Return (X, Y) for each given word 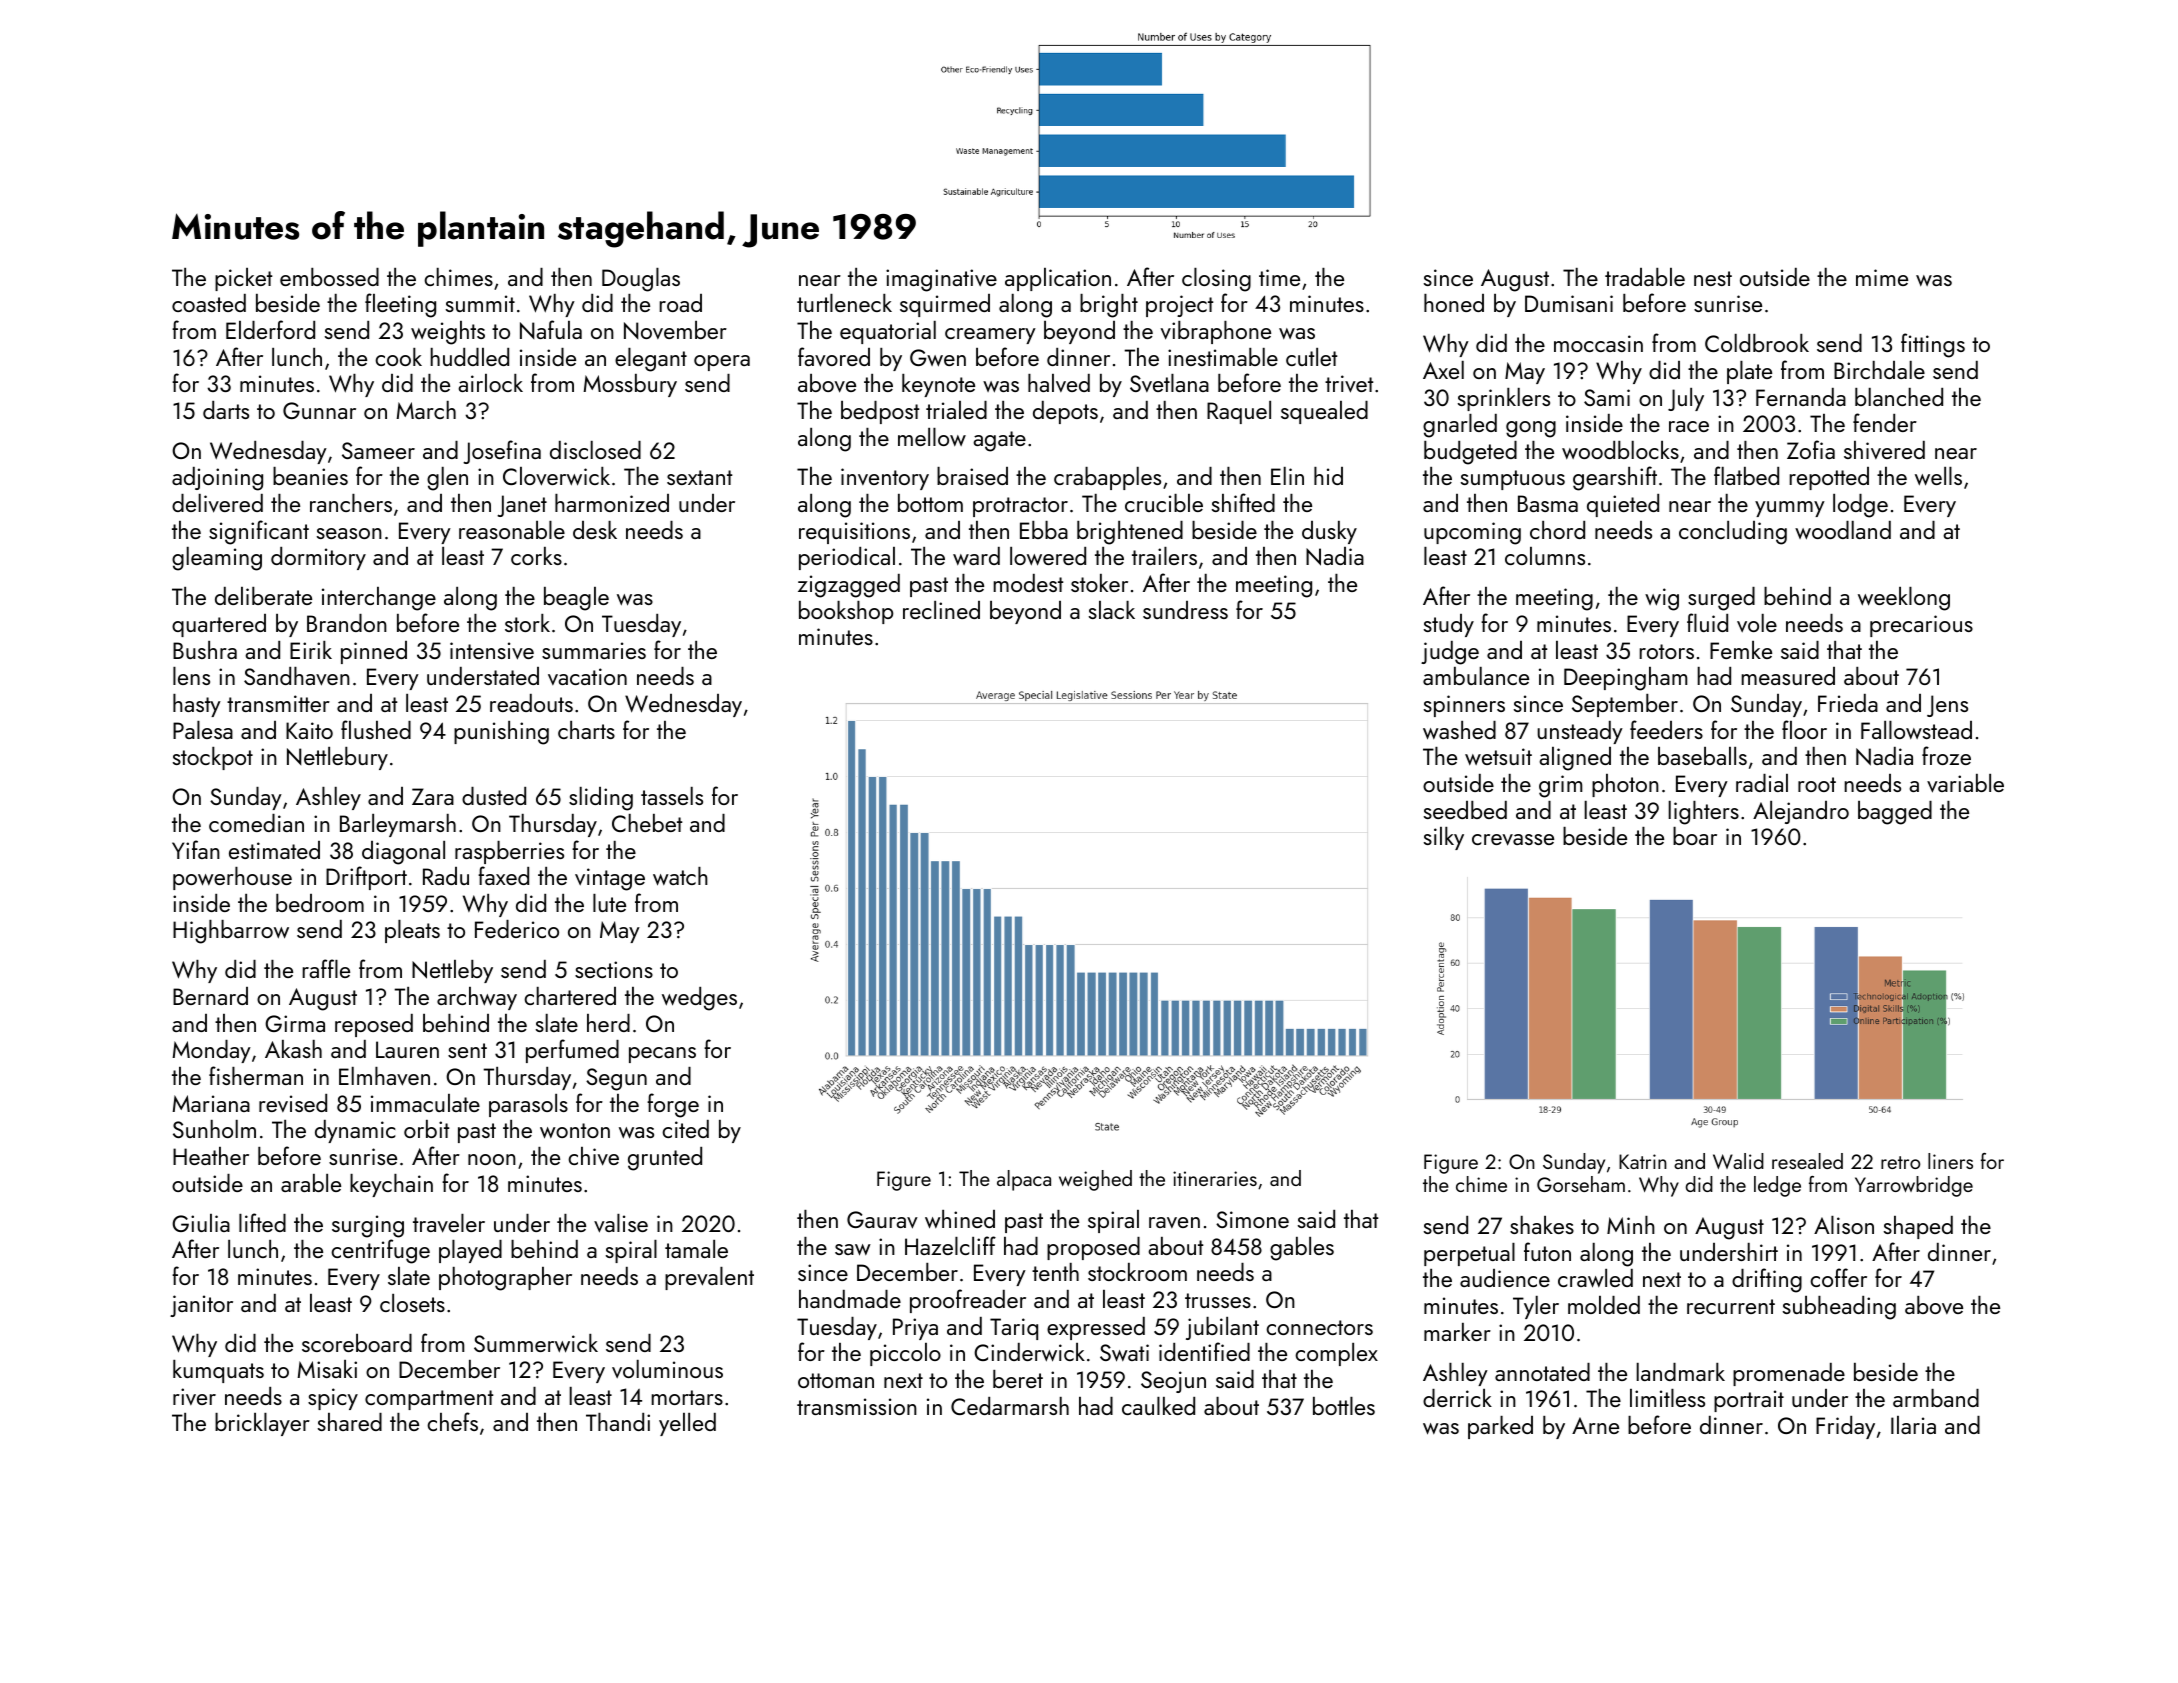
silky (1444, 838)
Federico (517, 929)
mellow (932, 437)
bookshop (846, 612)
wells (1938, 476)
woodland (1843, 530)
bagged (1895, 813)
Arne (1595, 1425)
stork (527, 623)
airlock (490, 383)
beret (1018, 1379)
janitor (201, 1306)
